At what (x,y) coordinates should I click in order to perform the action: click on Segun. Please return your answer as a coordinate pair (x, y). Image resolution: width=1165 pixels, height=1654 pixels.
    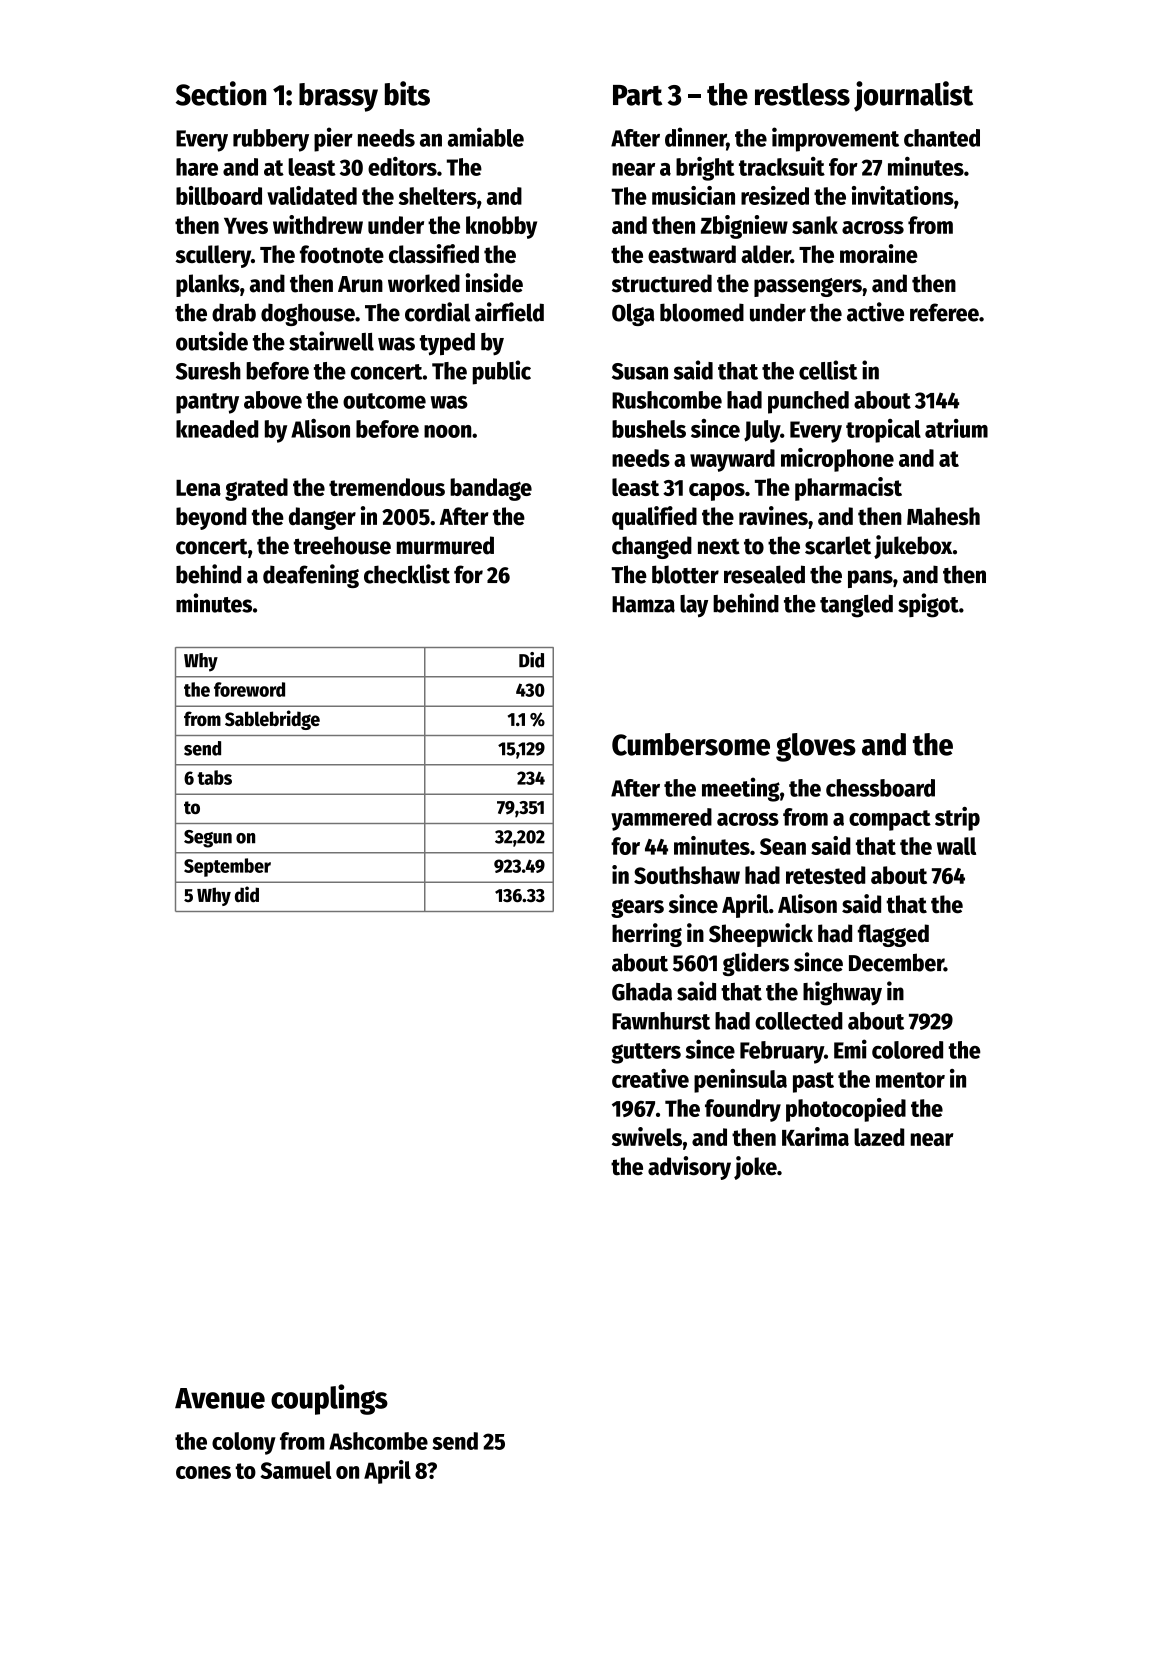
    Looking at the image, I should click on (208, 839).
